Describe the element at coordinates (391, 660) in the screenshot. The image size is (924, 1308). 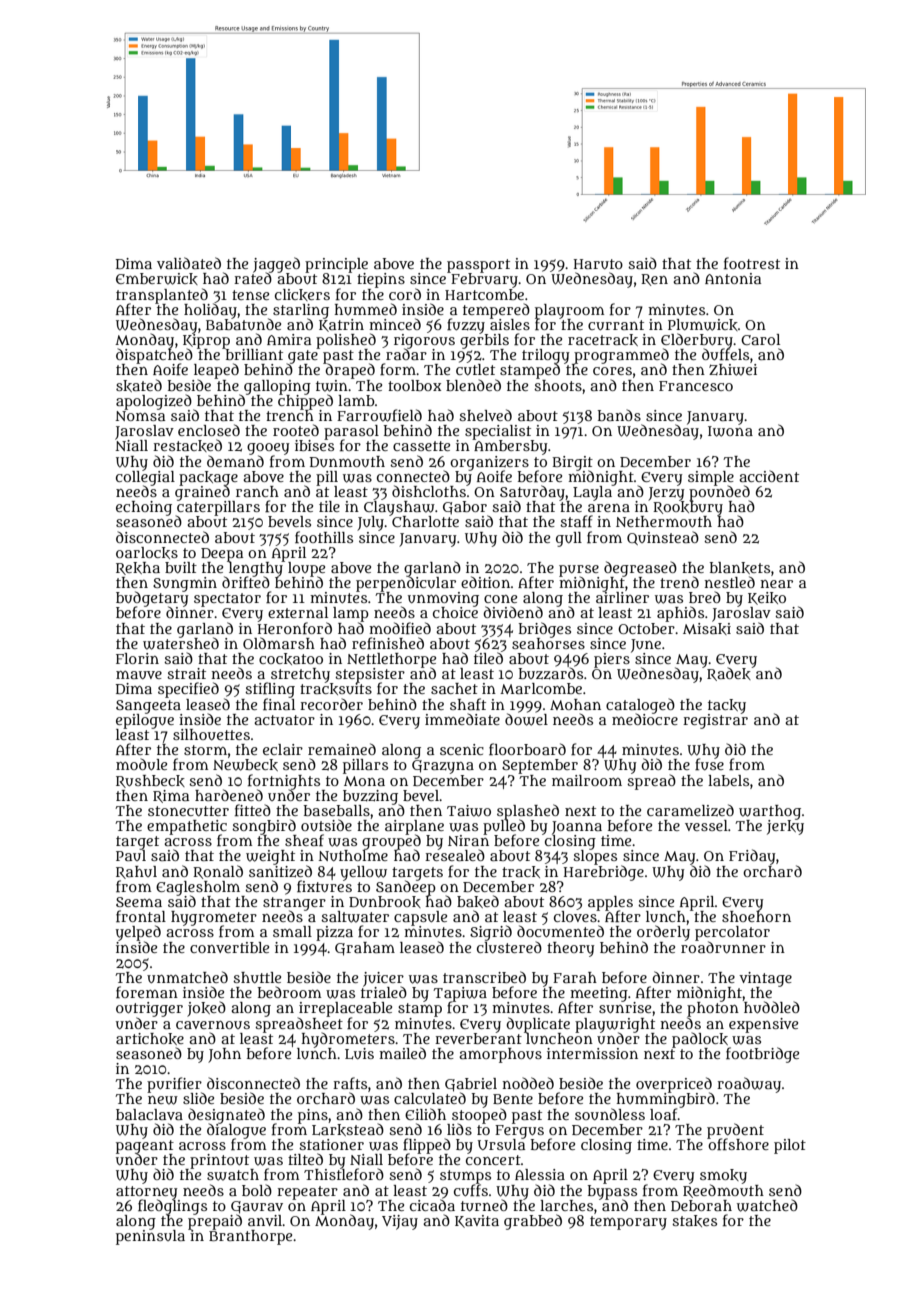
I see `Nettlethorpe` at that location.
